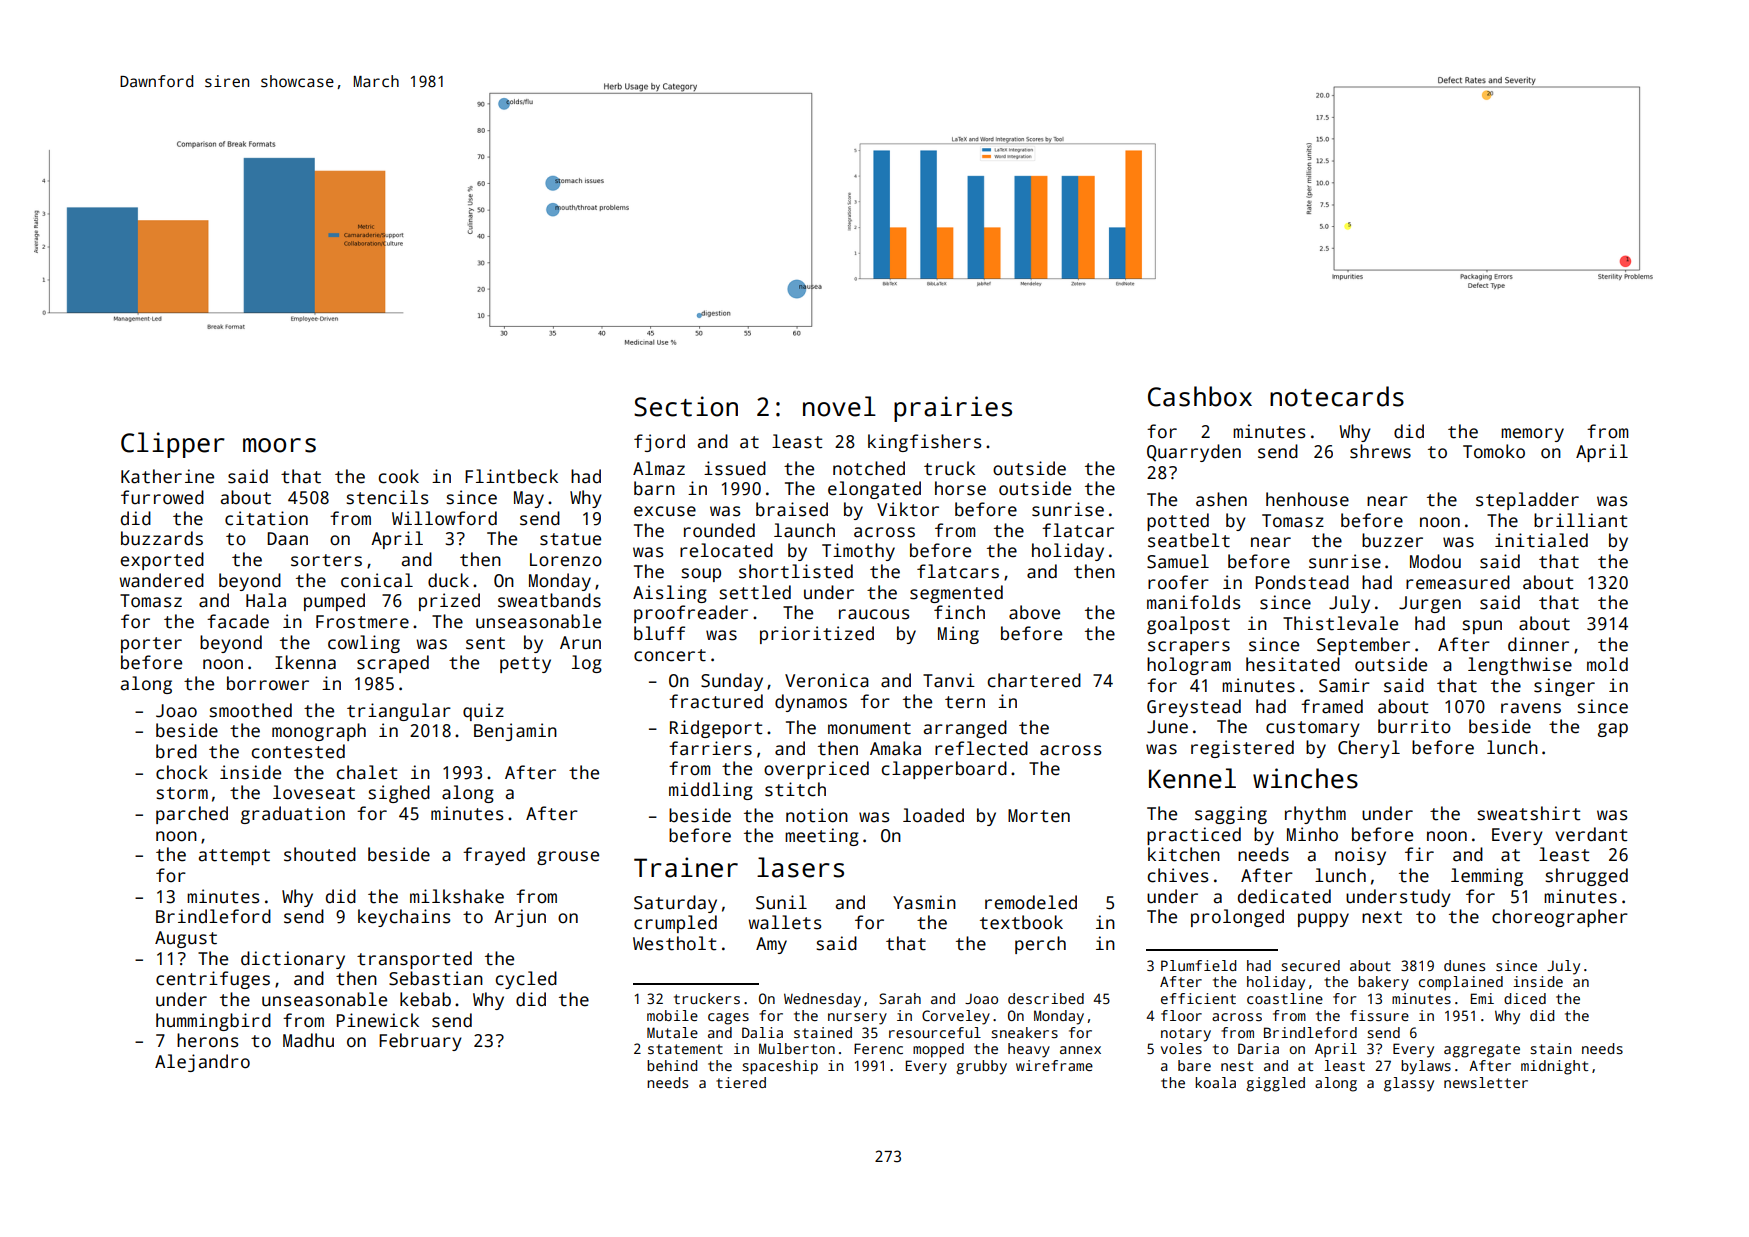 This page has height=1237, width=1749. What do you see at coordinates (908, 509) in the page?
I see `Viktor` at bounding box center [908, 509].
